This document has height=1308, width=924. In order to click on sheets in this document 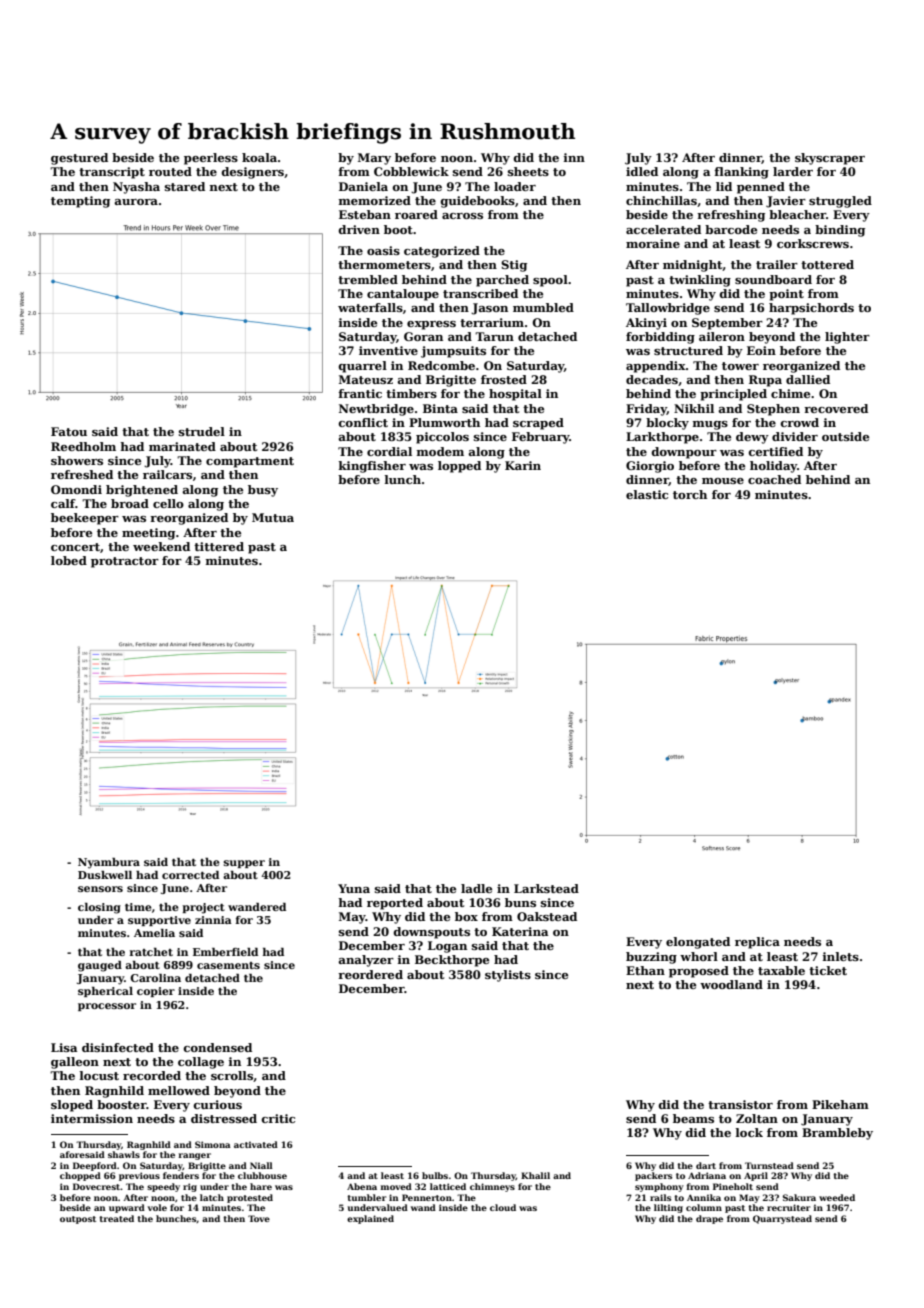, I will do `click(528, 171)`.
